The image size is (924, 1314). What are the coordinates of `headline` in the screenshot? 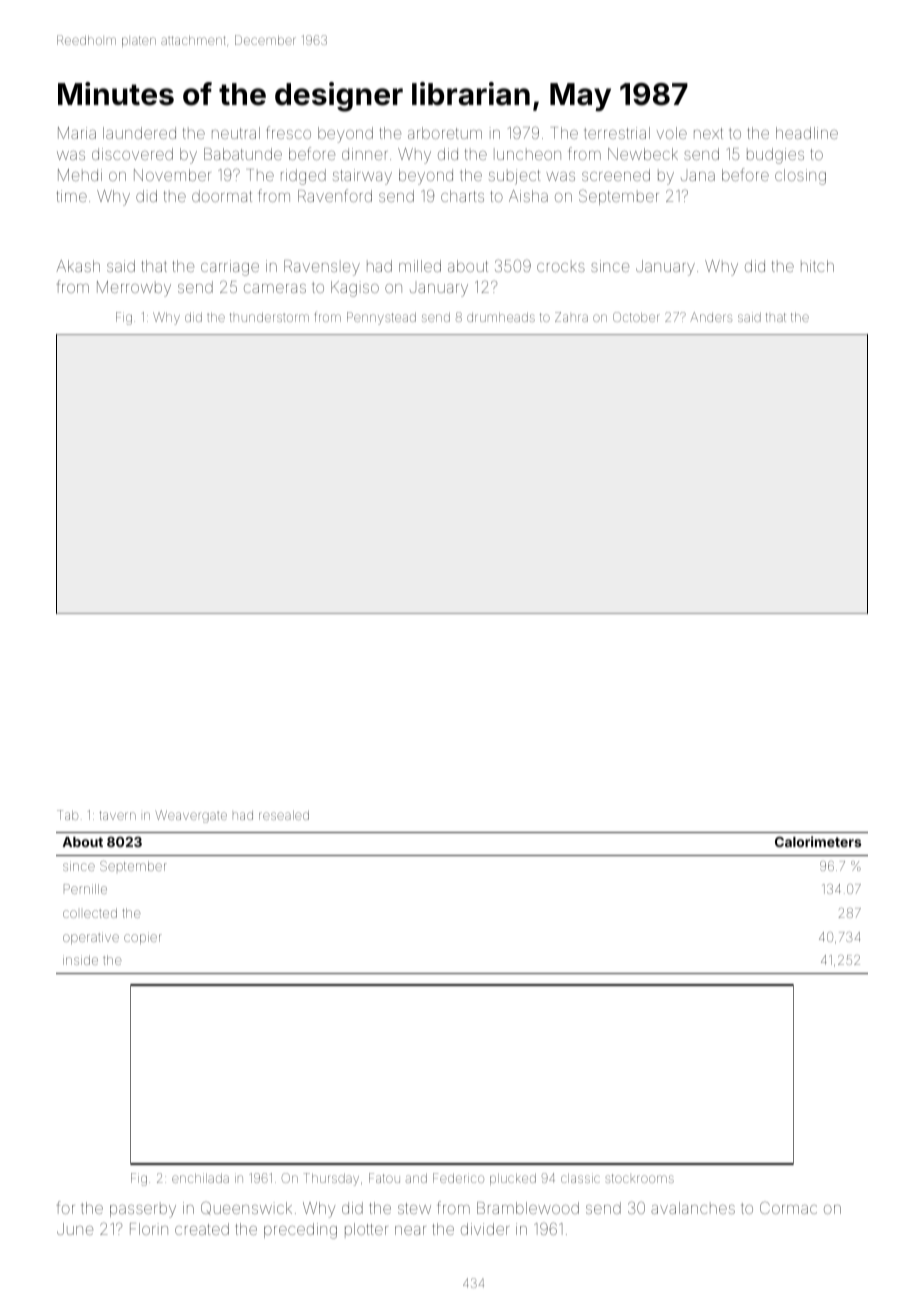 It's located at (807, 133).
